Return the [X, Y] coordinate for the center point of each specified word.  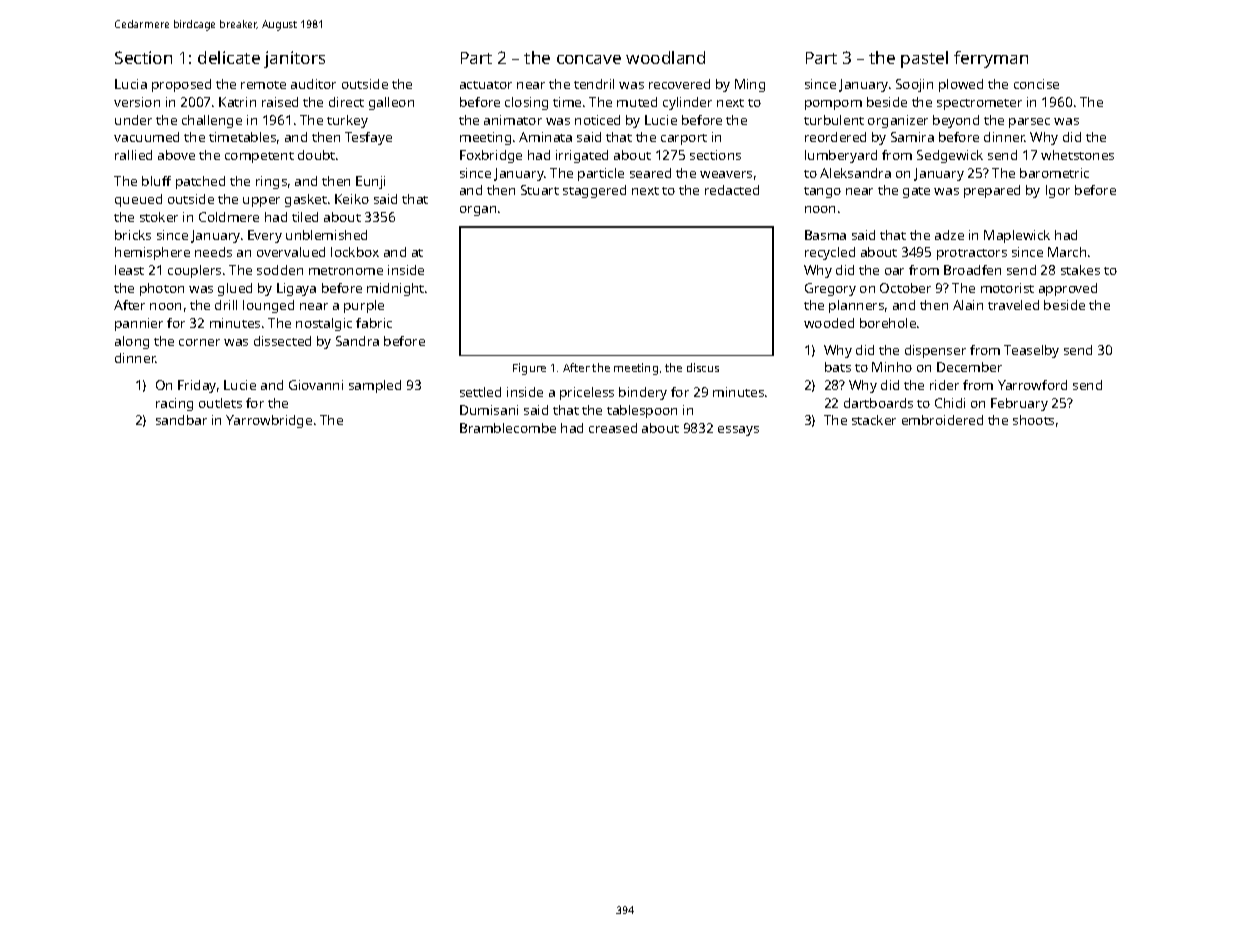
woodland [665, 57]
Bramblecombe [508, 428]
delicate [229, 57]
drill [226, 305]
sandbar [181, 420]
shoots [1033, 420]
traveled [1013, 305]
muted [637, 102]
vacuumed [146, 137]
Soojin [914, 85]
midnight [395, 289]
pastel [924, 59]
